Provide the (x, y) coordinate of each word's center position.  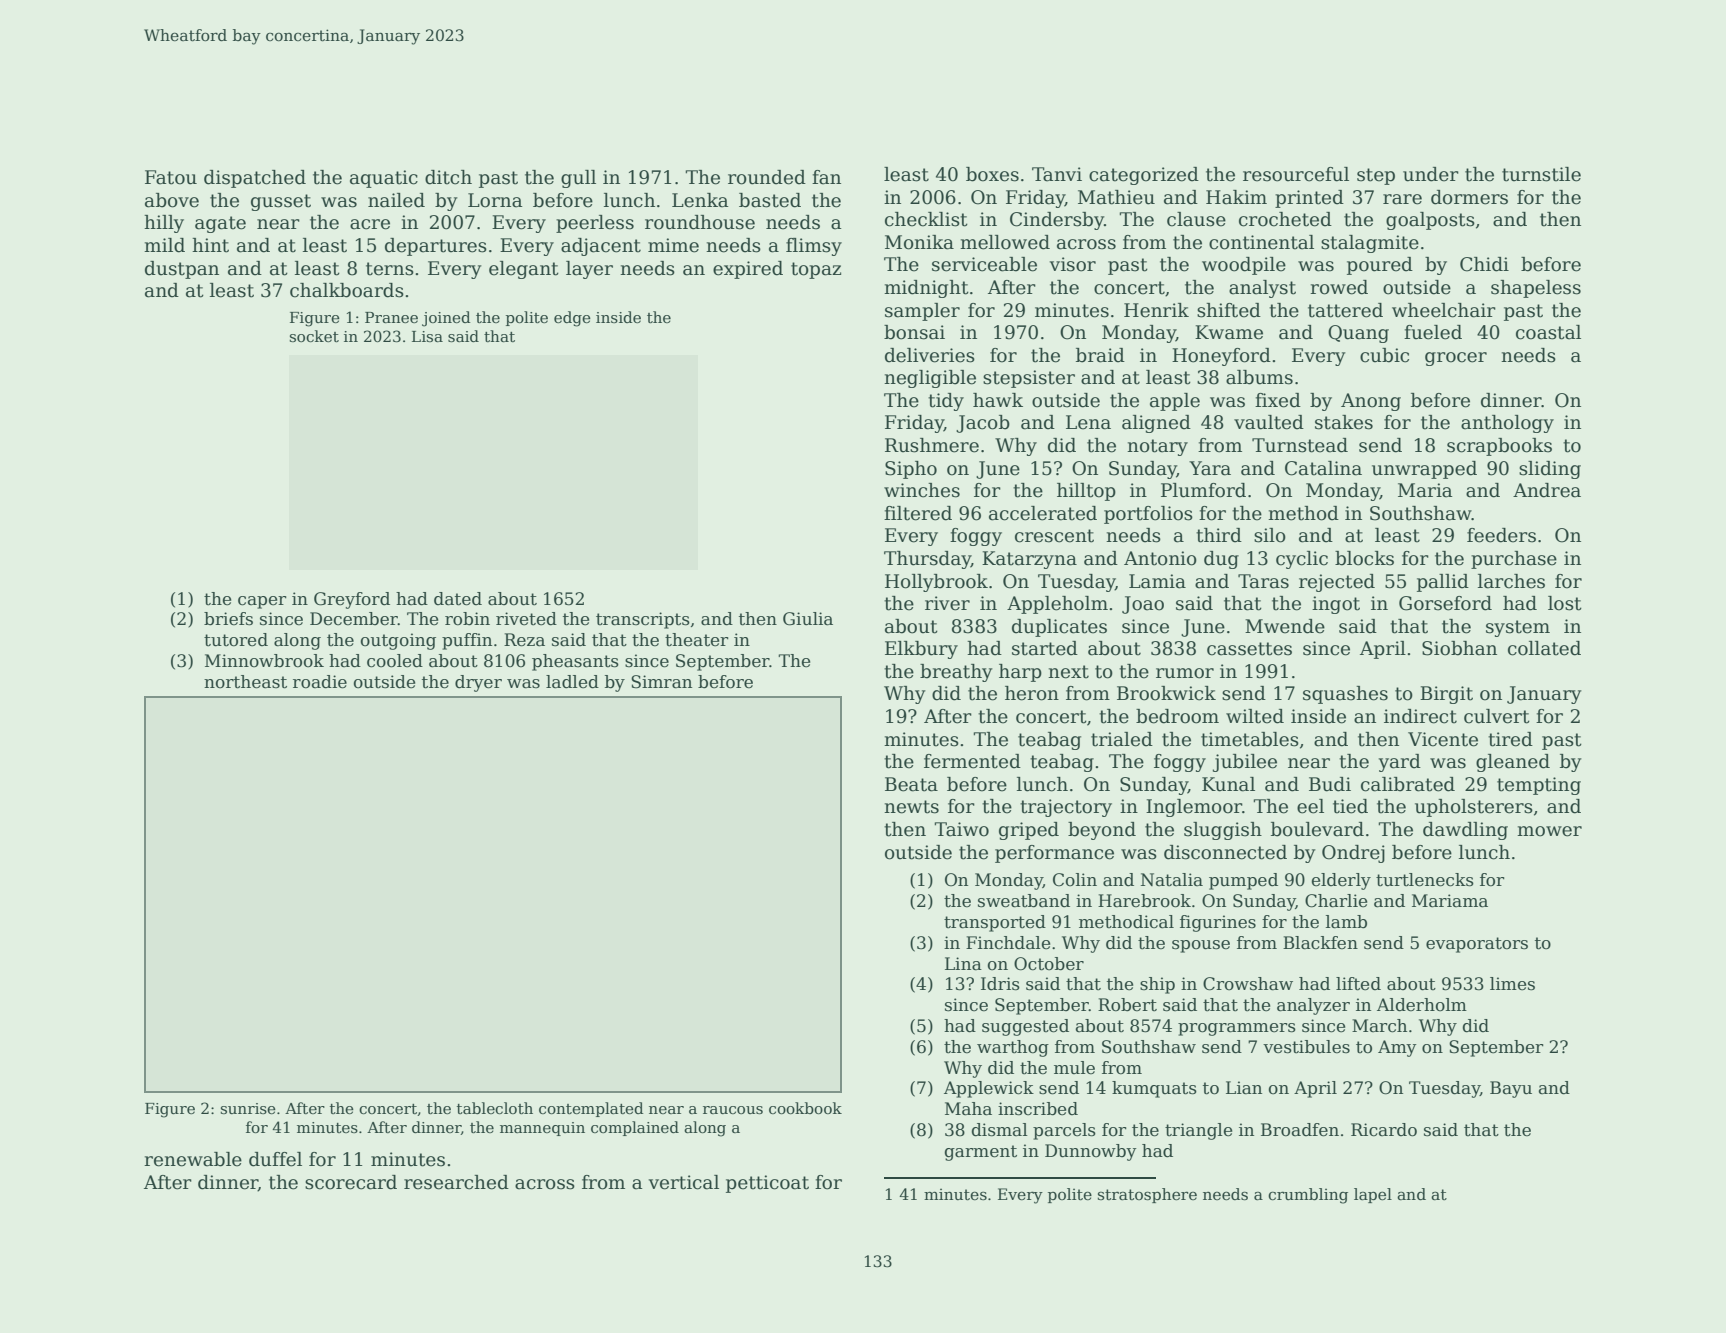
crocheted (1285, 219)
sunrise (248, 1108)
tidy (946, 402)
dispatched (255, 179)
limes (1512, 984)
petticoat (767, 1184)
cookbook (805, 1108)
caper (262, 602)
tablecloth (495, 1108)
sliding (1550, 470)
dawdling (1465, 831)
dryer (478, 683)
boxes (992, 174)
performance (1054, 854)
